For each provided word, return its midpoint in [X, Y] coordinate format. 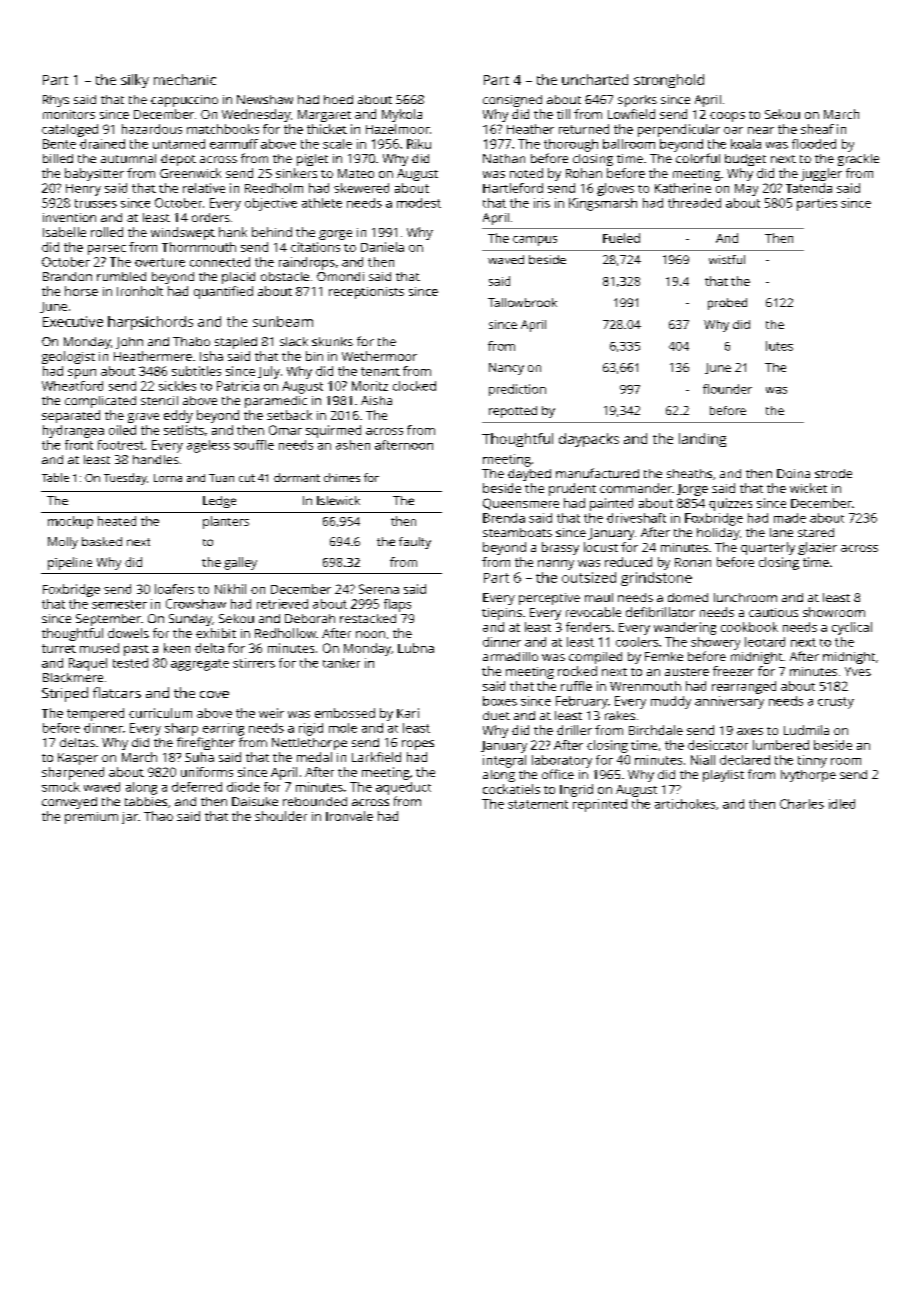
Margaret [324, 116]
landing [702, 440]
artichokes [685, 804]
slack [294, 341]
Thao [158, 816]
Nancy [506, 369]
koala [746, 144]
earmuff [234, 144]
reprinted [600, 805]
